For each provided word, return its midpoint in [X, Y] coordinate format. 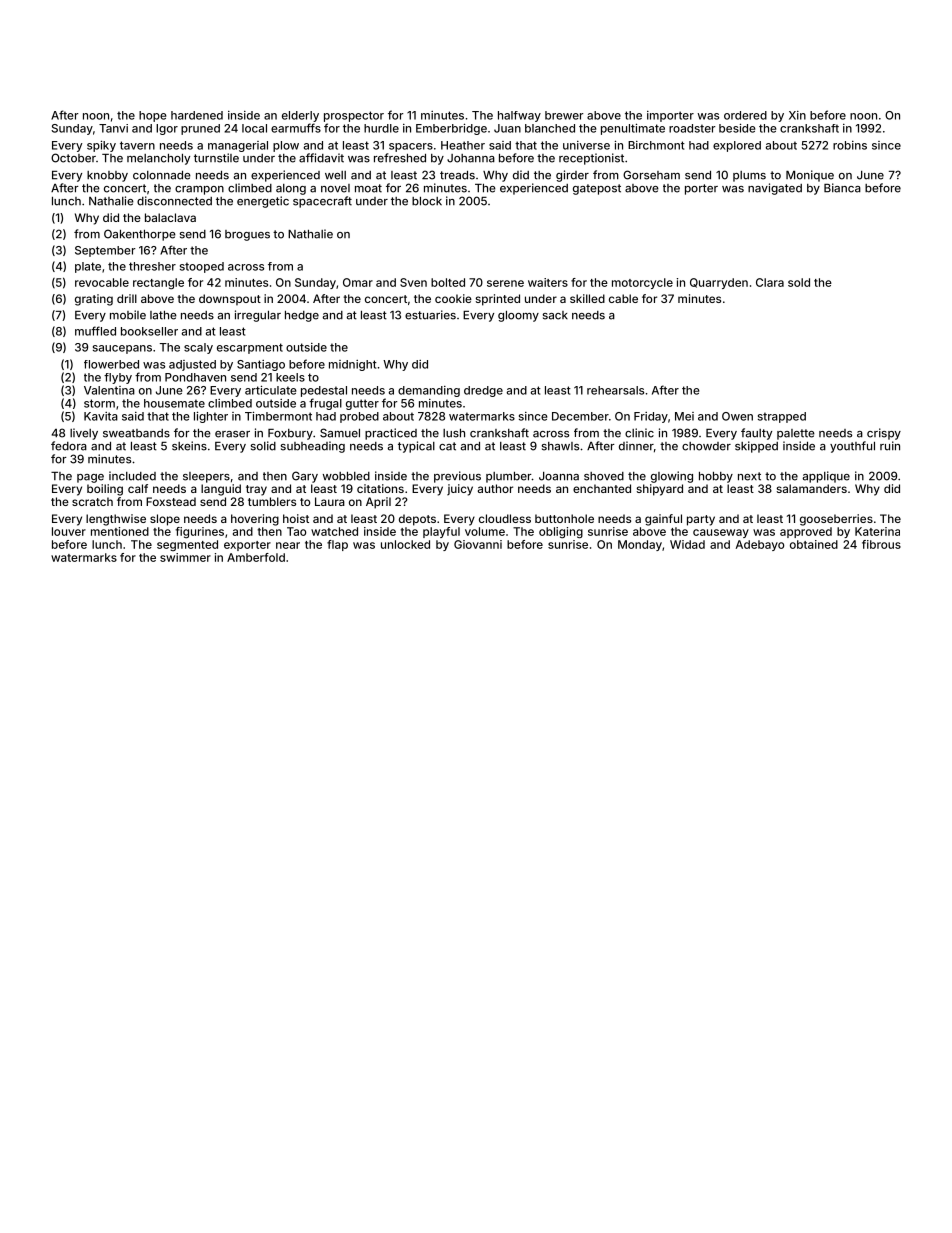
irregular [258, 316]
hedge [302, 316]
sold [799, 282]
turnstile [216, 158]
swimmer [185, 557]
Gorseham [651, 175]
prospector [354, 116]
